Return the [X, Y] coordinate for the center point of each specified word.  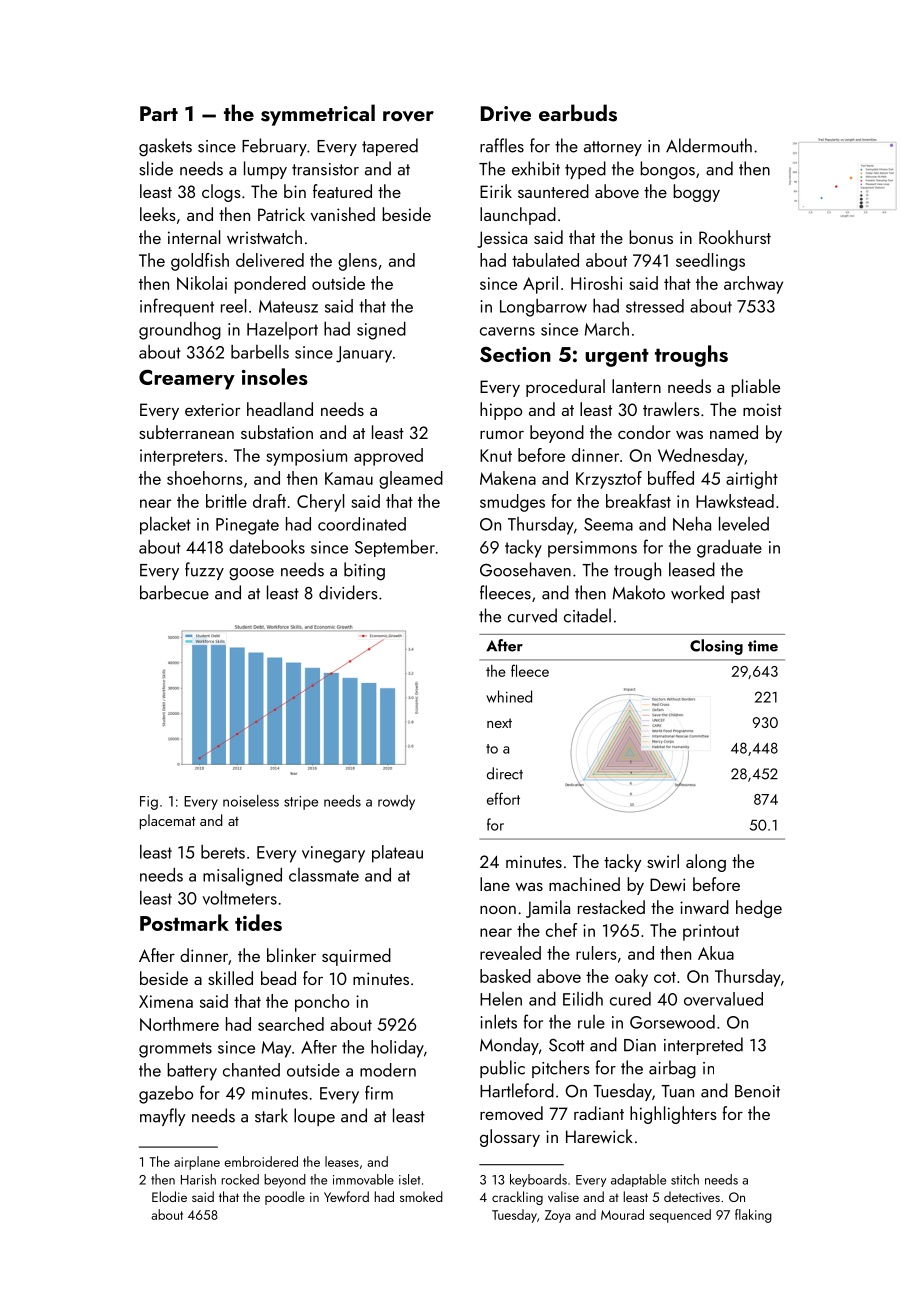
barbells [260, 352]
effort [503, 798]
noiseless [251, 801]
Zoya [557, 1216]
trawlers [671, 409]
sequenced [680, 1216]
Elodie [169, 1196]
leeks [158, 214]
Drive [506, 114]
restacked [611, 907]
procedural [565, 388]
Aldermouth [709, 145]
